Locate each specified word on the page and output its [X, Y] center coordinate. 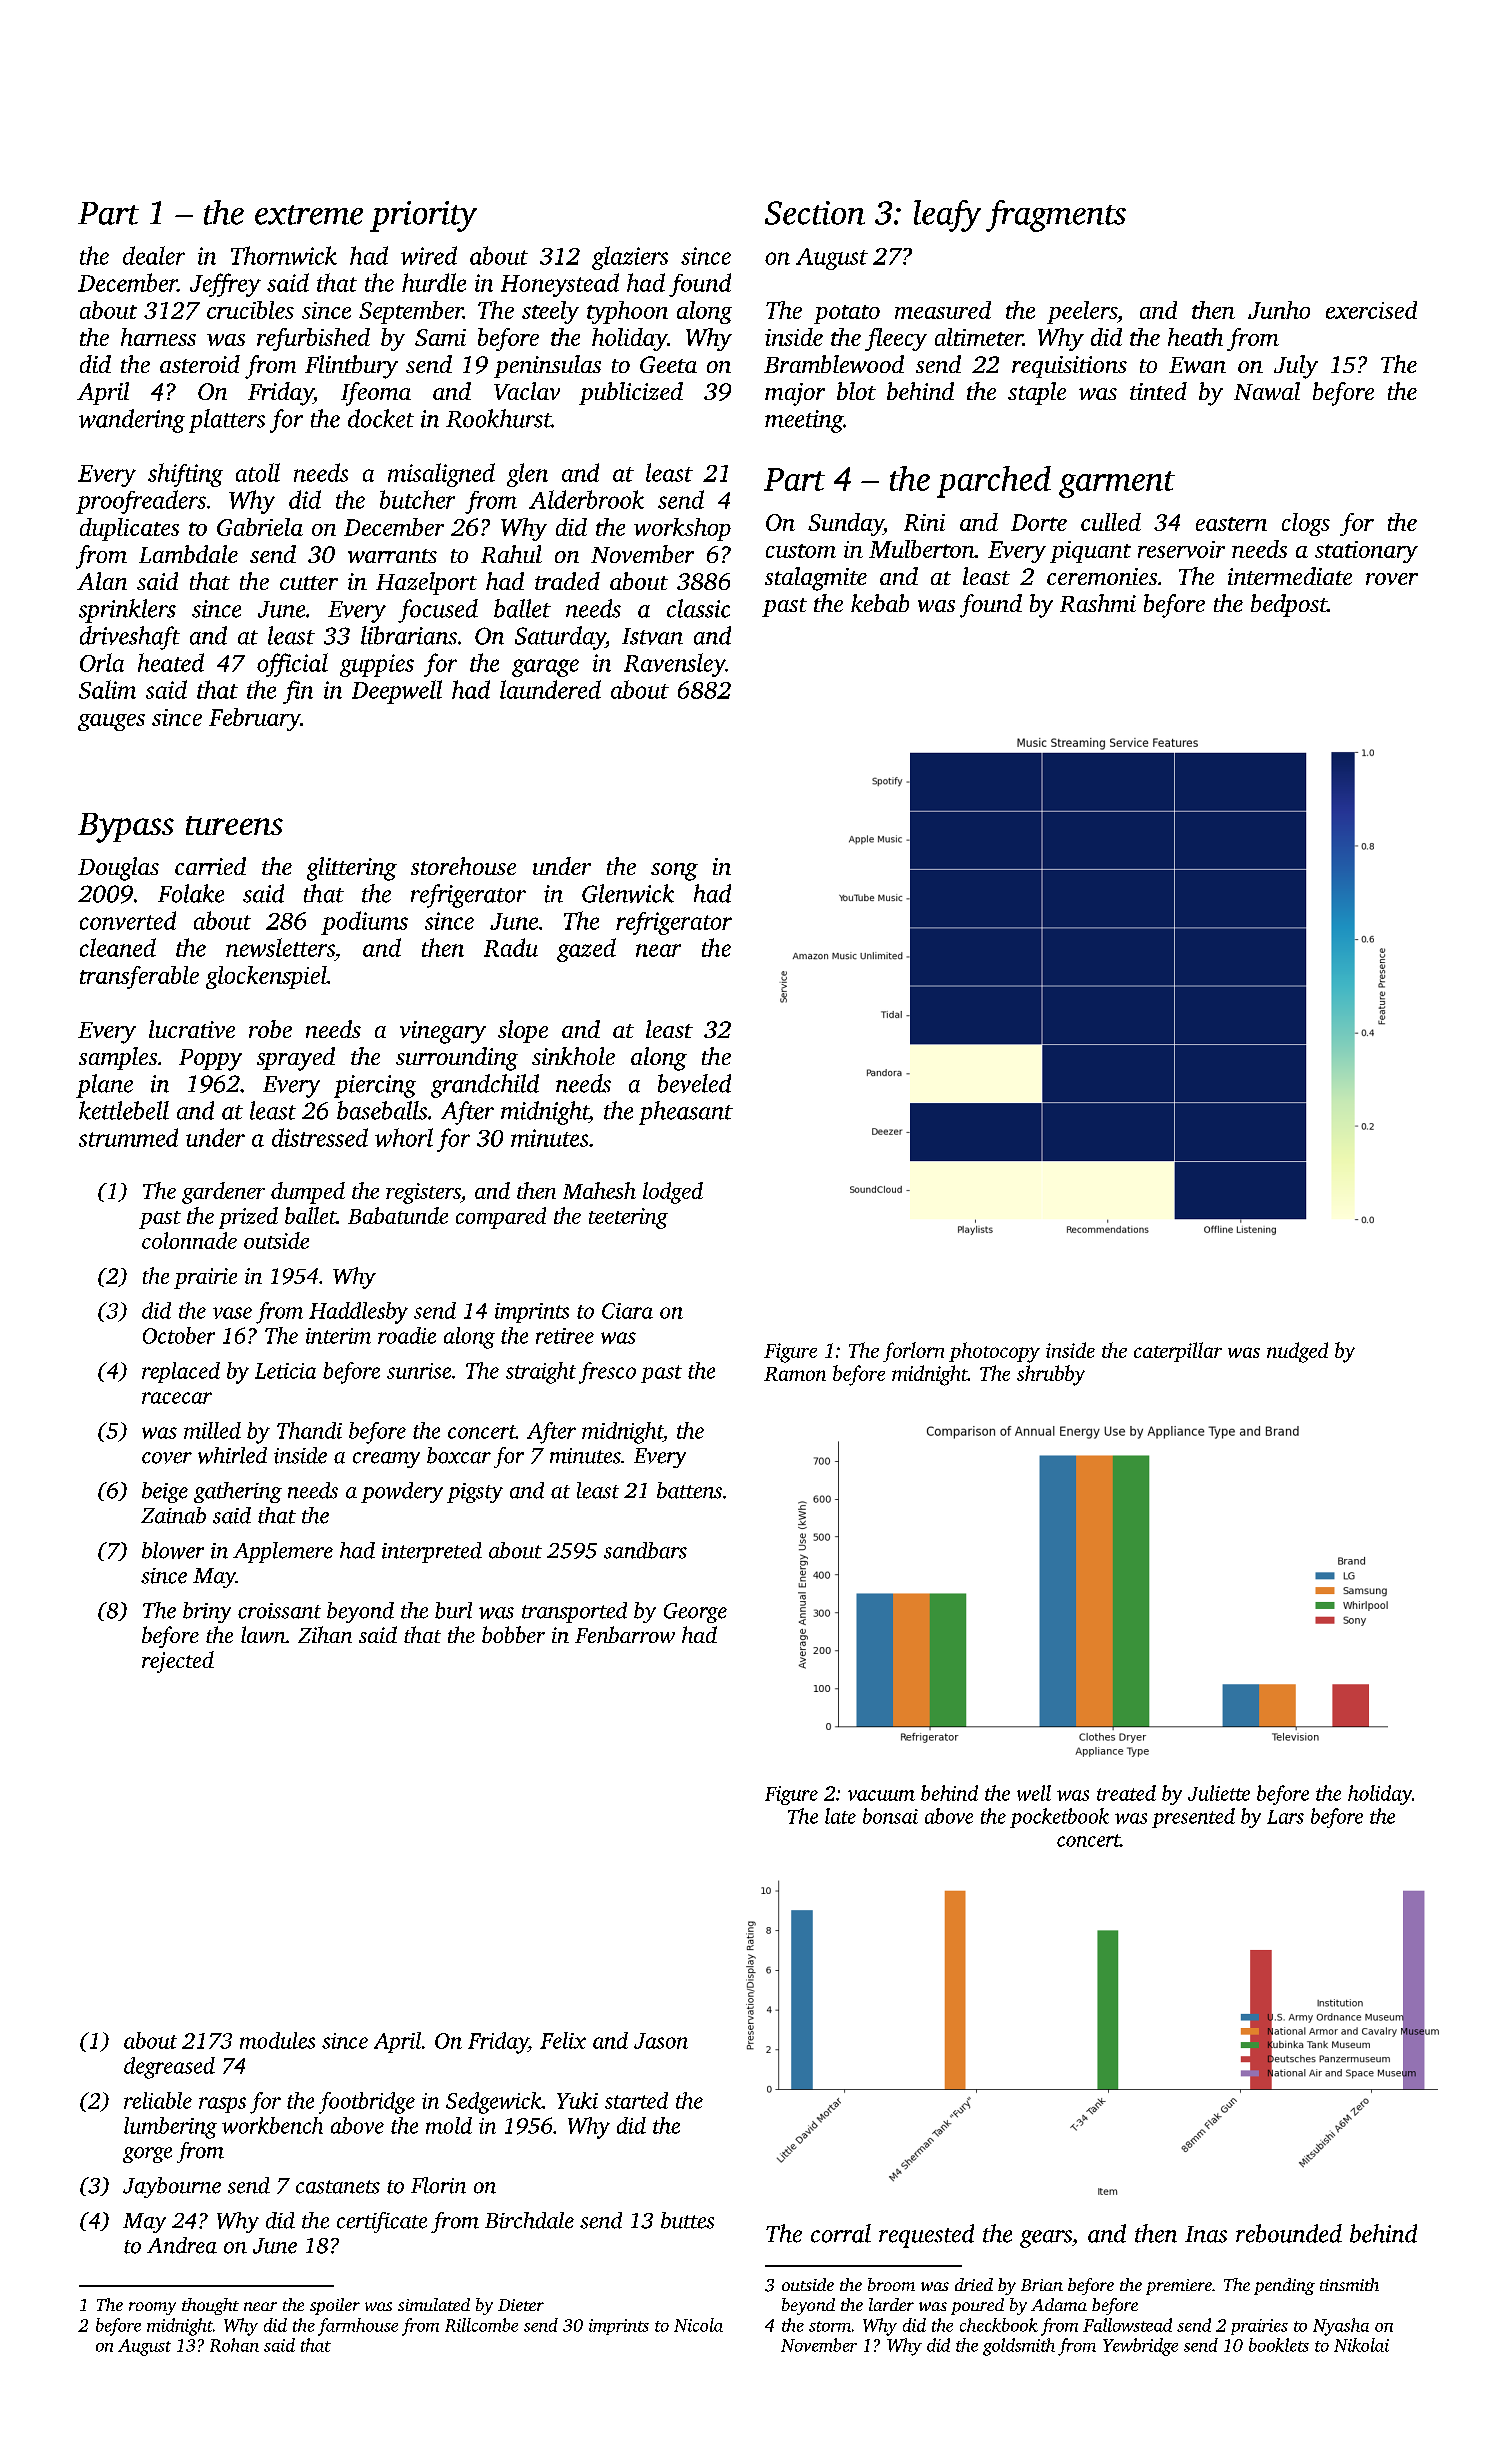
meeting [804, 421]
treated [1126, 1793]
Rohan [234, 2345]
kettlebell [124, 1110]
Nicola [698, 2325]
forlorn [913, 1352]
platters [227, 421]
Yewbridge [1140, 2347]
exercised [1371, 310]
